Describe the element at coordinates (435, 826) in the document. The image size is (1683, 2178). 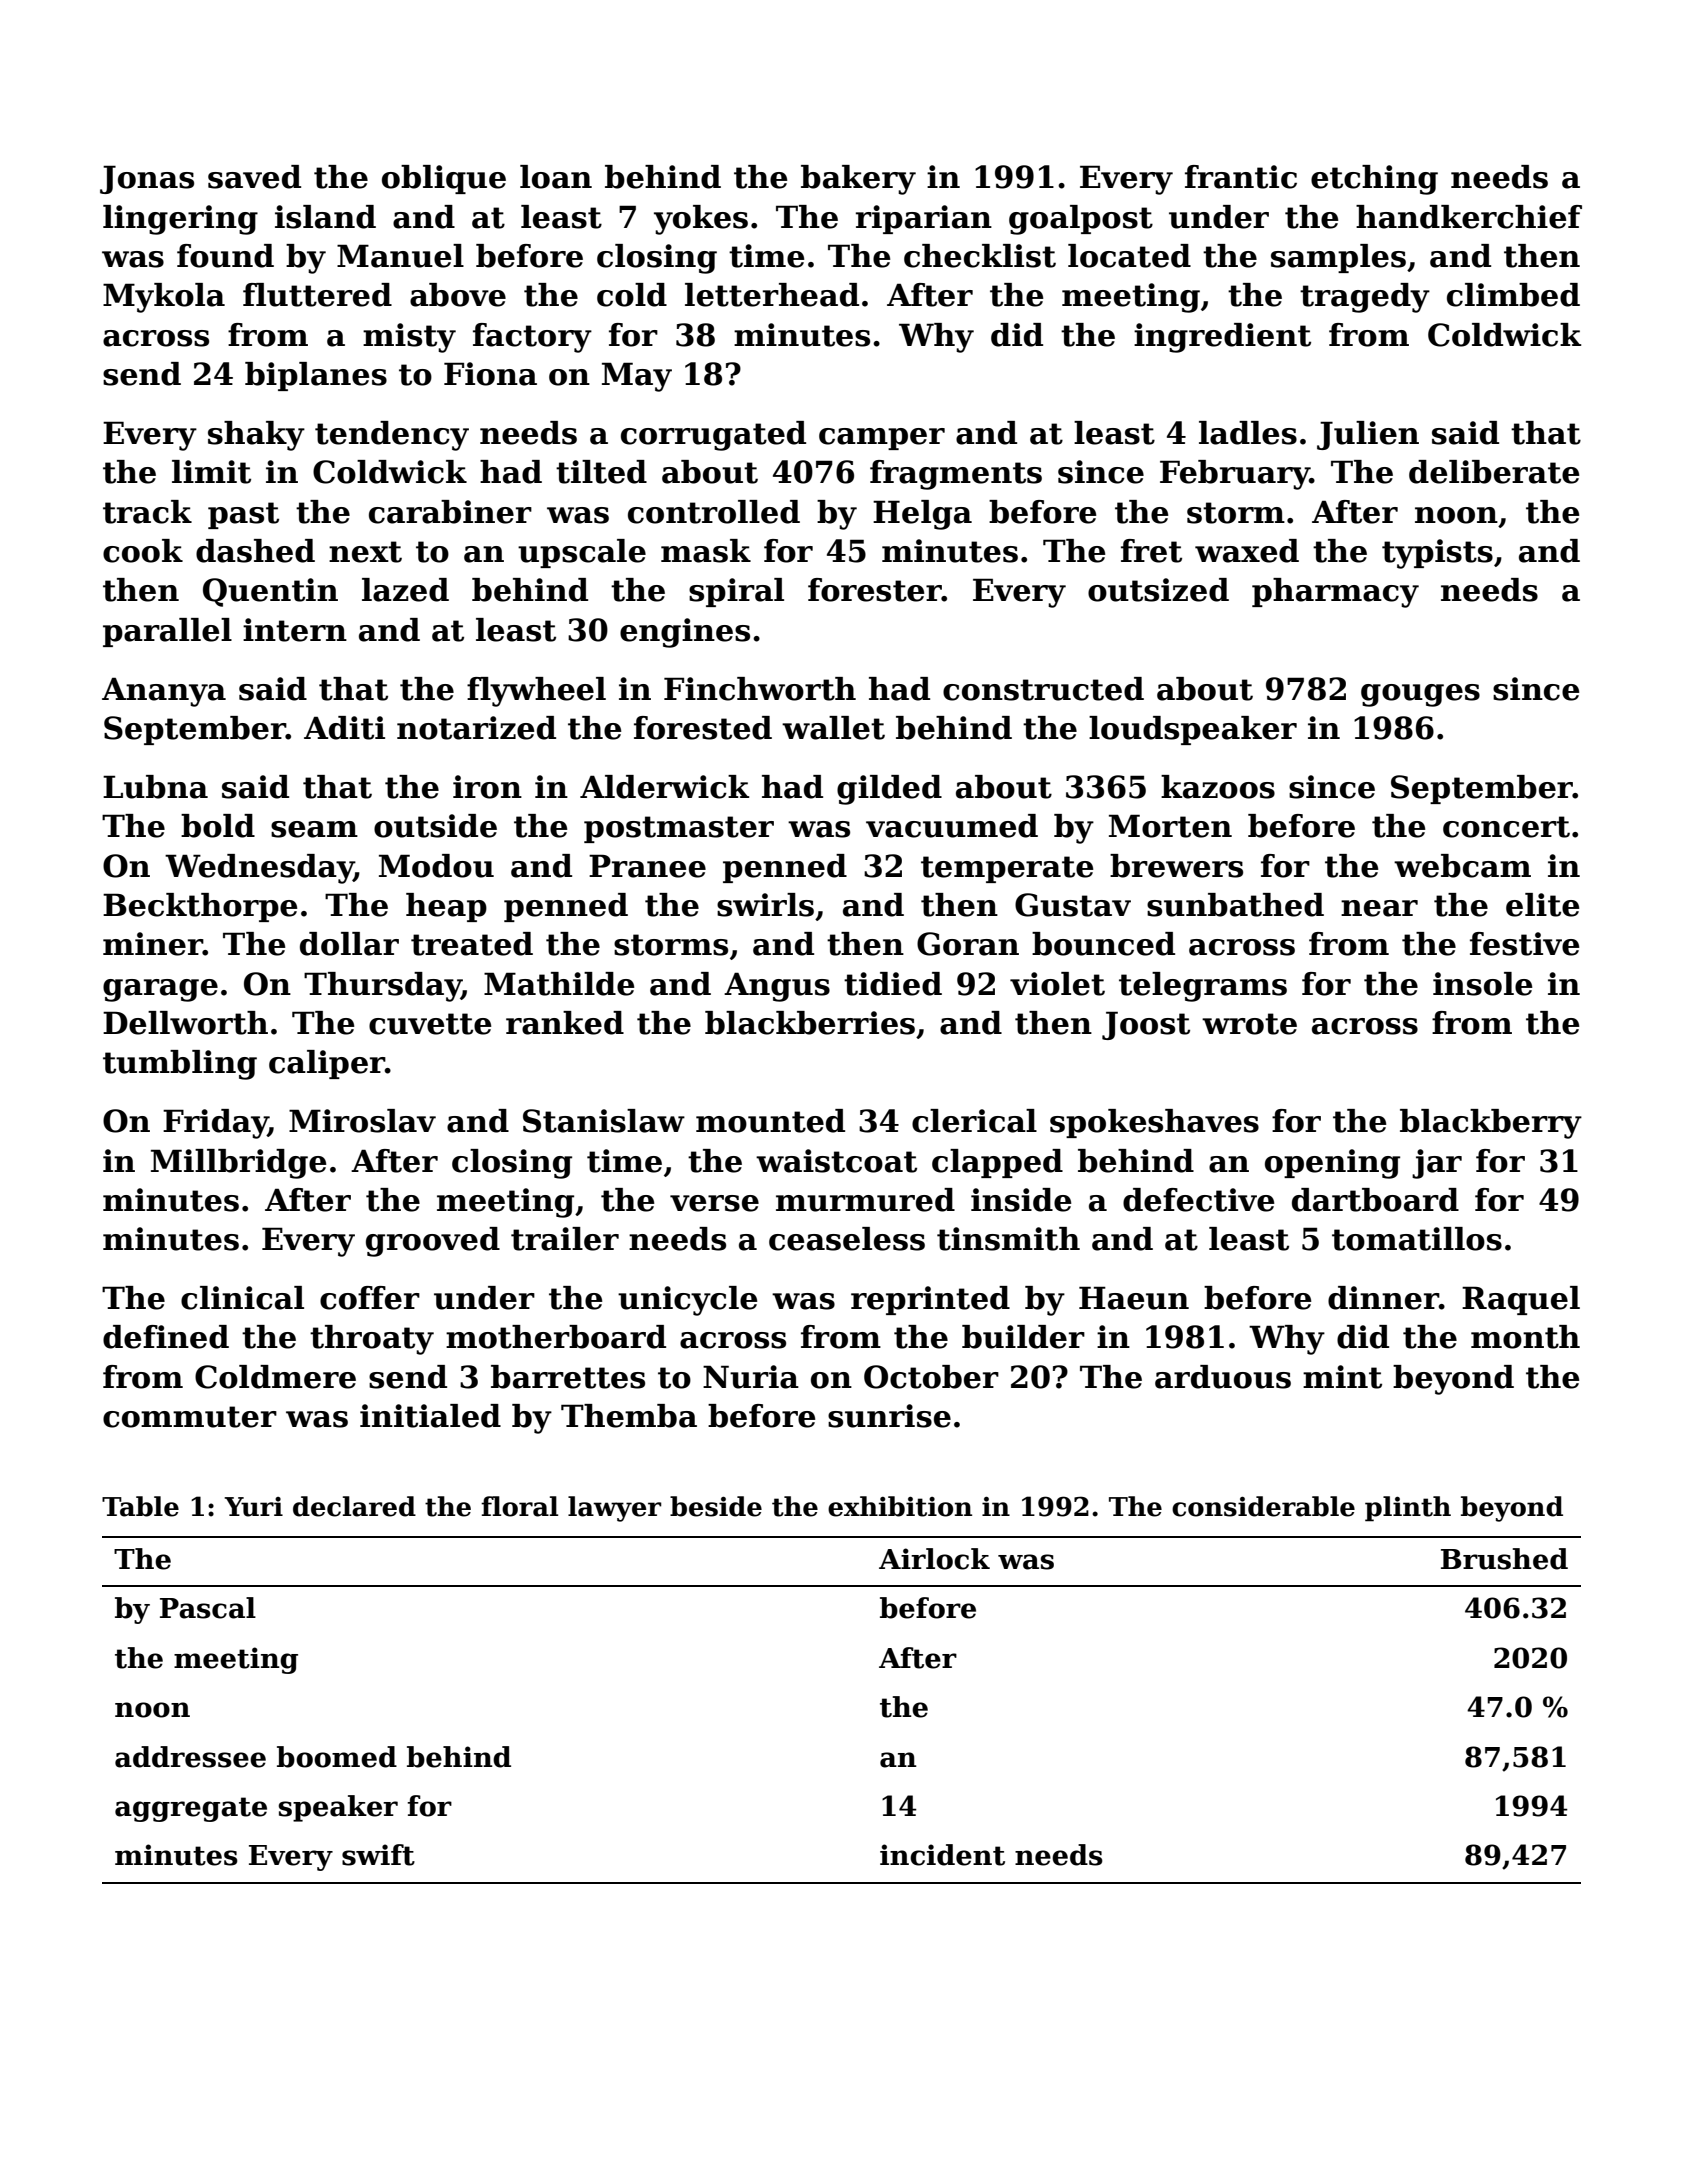
I see `outside` at that location.
